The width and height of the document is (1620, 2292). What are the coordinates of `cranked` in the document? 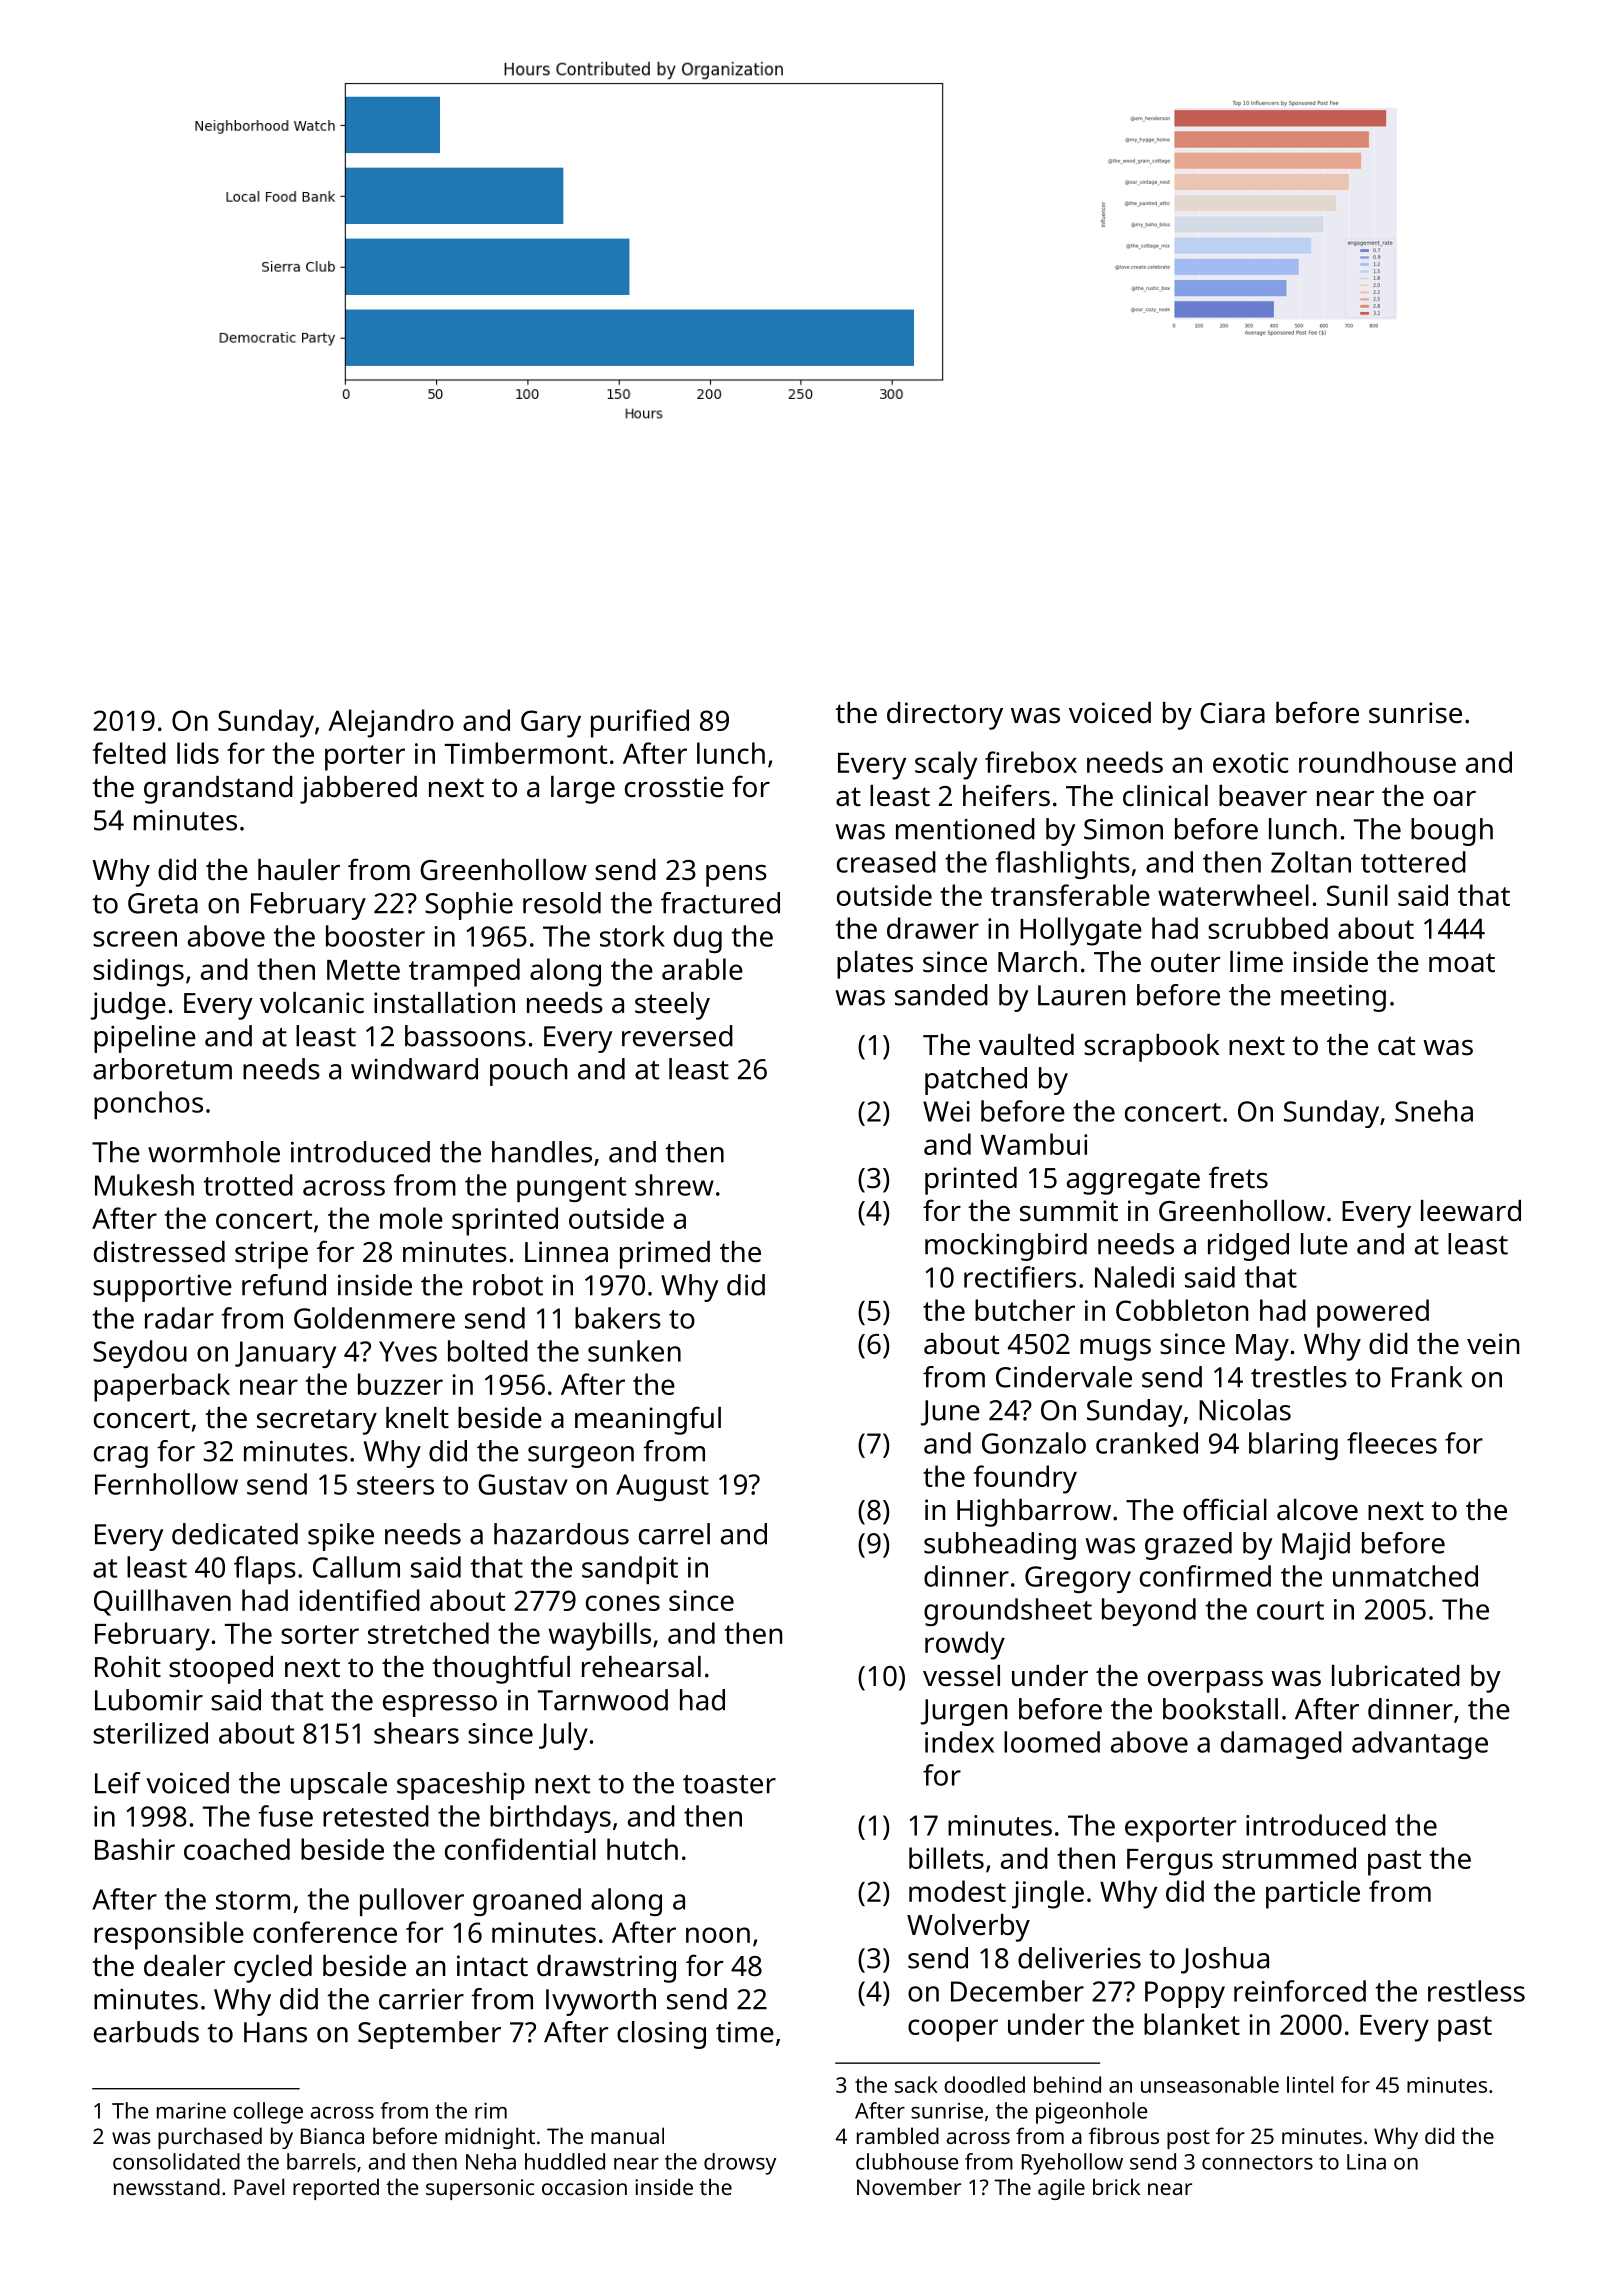 It's located at (1147, 1443).
